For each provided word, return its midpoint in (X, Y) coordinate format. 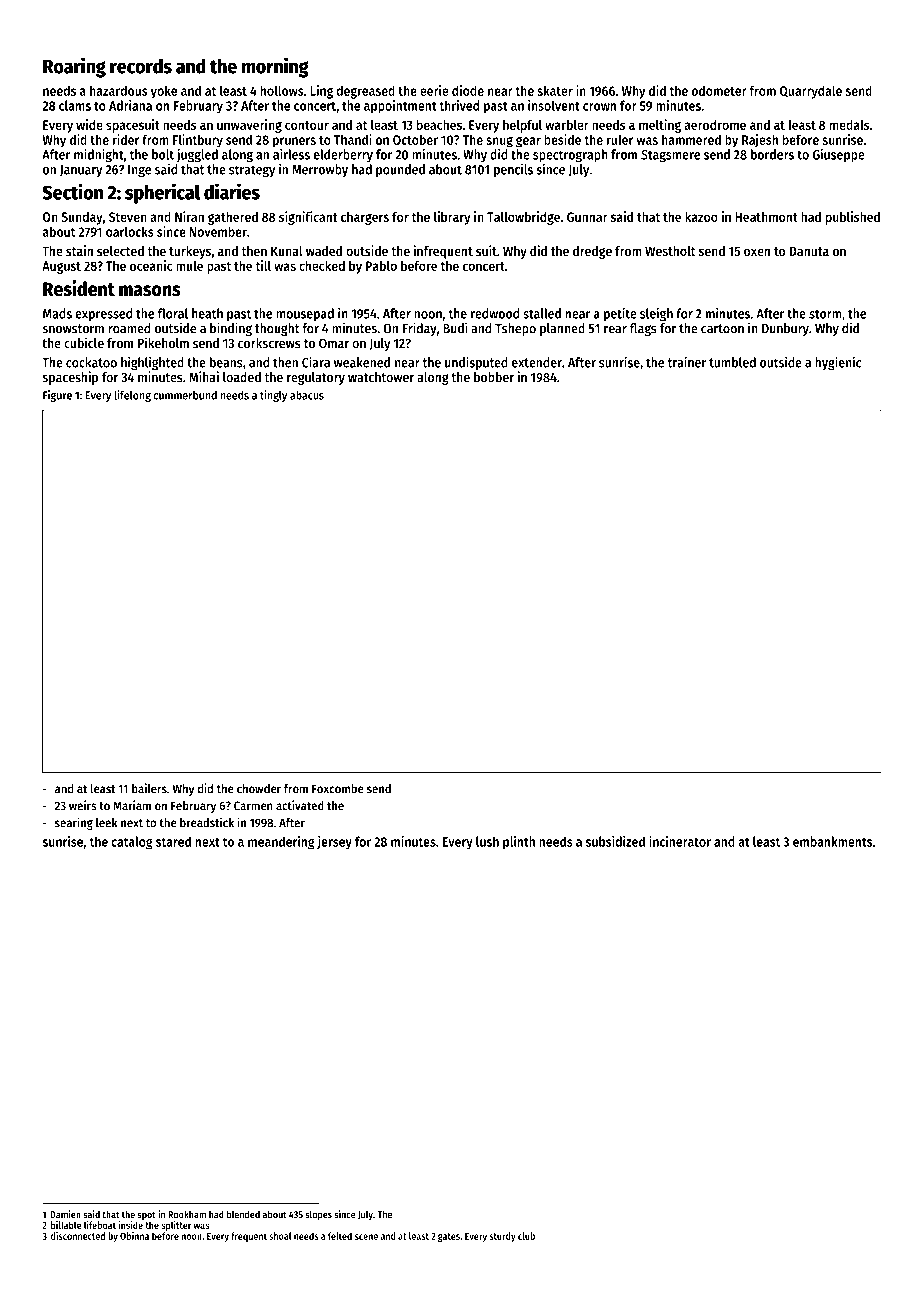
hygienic (838, 363)
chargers (365, 218)
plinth (519, 843)
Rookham (187, 1214)
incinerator (680, 841)
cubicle (84, 343)
